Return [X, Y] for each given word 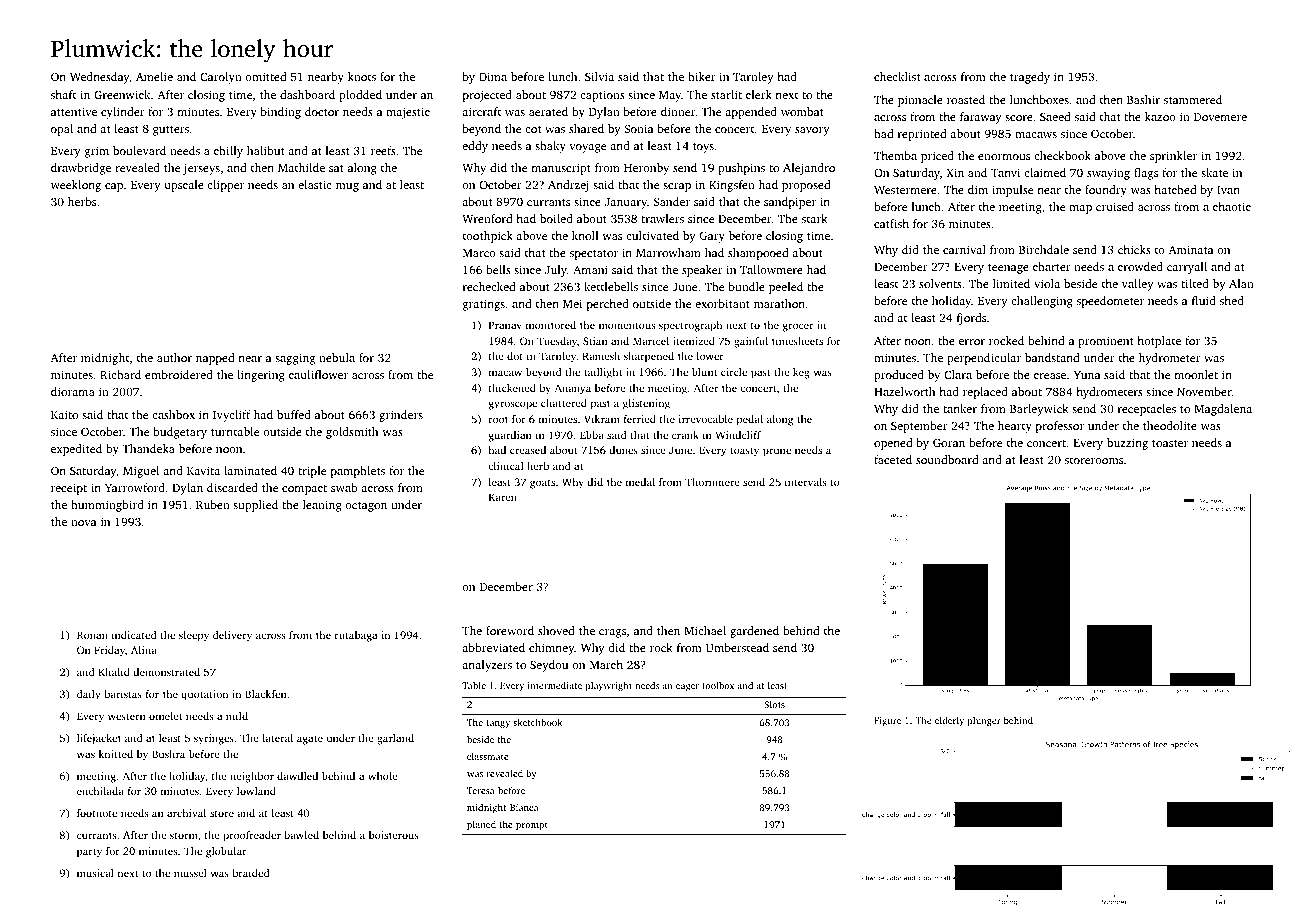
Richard [120, 374]
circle [734, 372]
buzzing [1127, 444]
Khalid [114, 672]
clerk [759, 94]
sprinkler [1173, 157]
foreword [510, 630]
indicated [134, 635]
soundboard [947, 459]
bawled [301, 835]
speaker [702, 271]
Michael [705, 630]
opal [62, 130]
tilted [1195, 283]
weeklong [76, 186]
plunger [984, 721]
